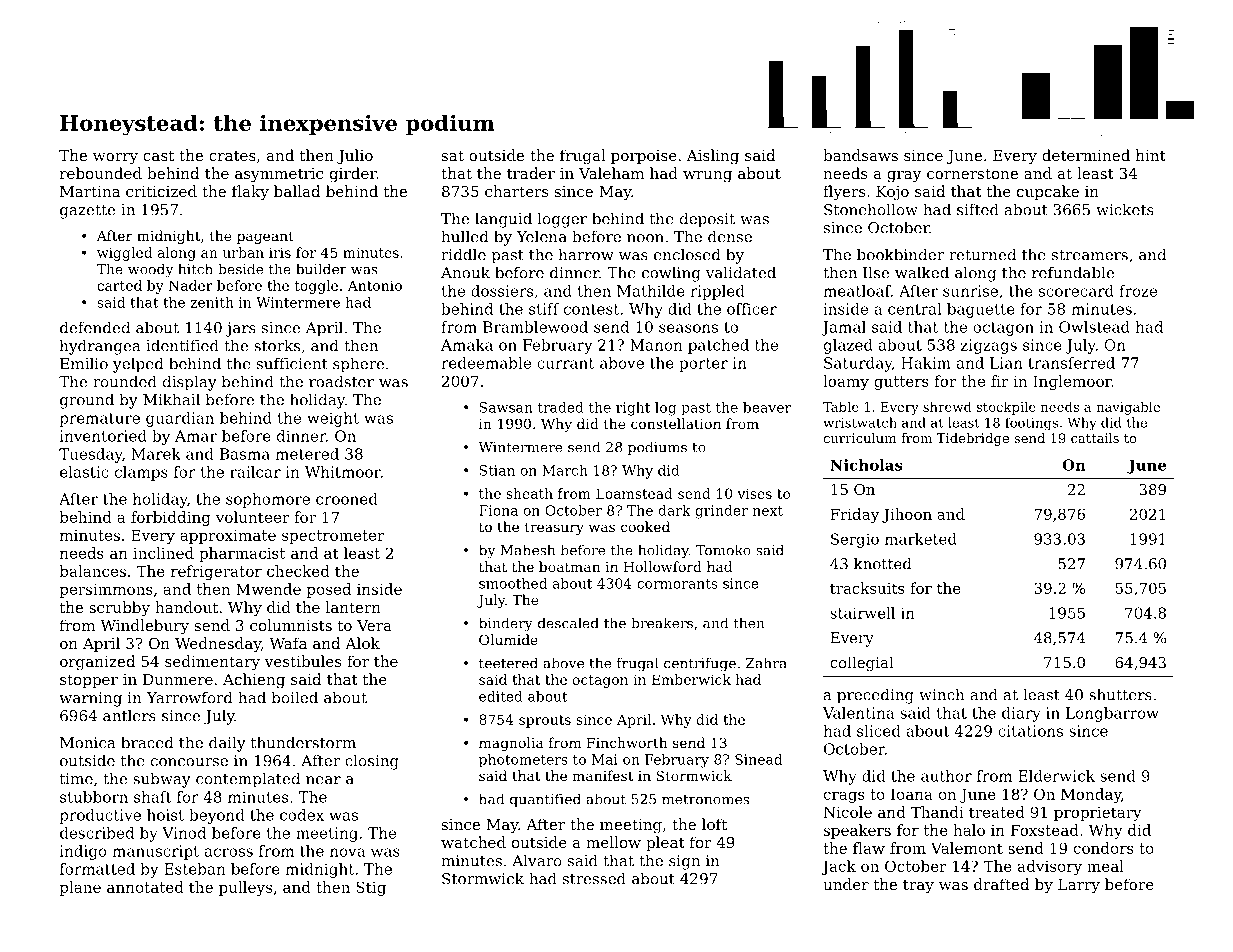 The width and height of the page is (1233, 952). Describe the element at coordinates (292, 364) in the page. I see `sufficient` at that location.
